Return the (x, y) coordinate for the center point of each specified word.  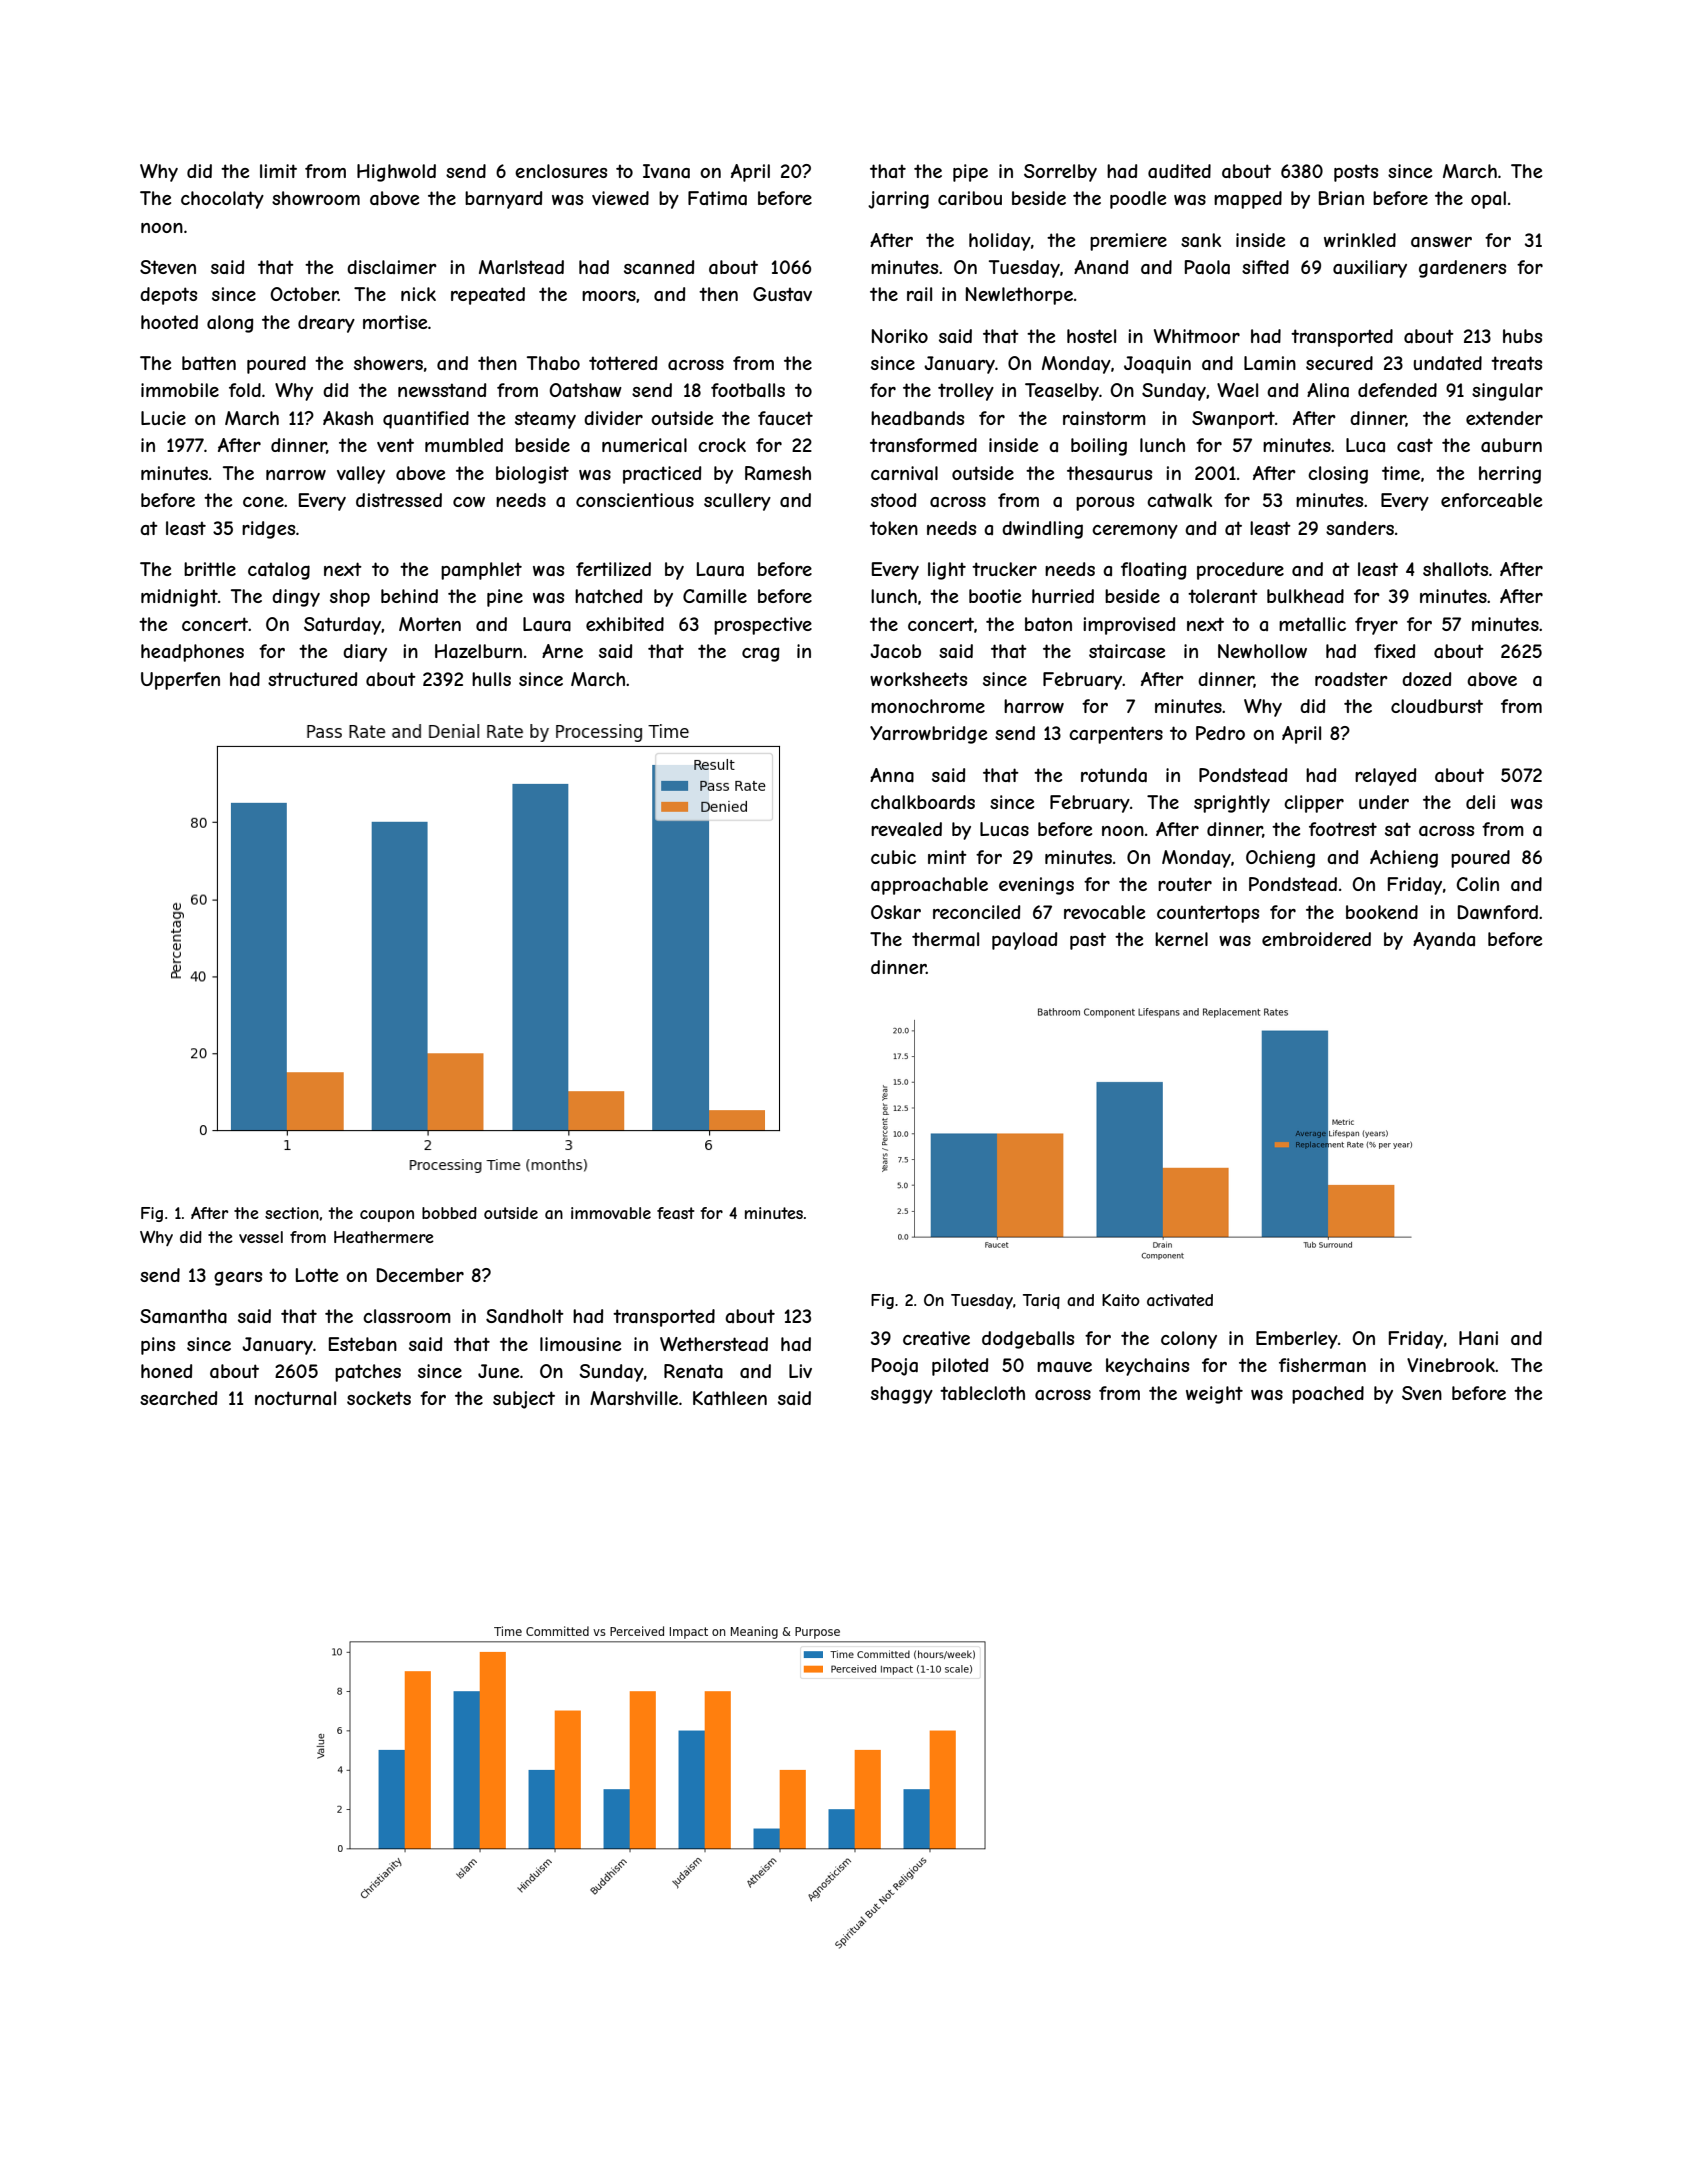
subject (524, 1400)
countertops (1208, 914)
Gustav (782, 294)
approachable (929, 886)
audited (1179, 171)
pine (505, 598)
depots (168, 296)
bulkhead (1305, 596)
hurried (1063, 596)
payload (1024, 941)
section (292, 1213)
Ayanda (1444, 941)
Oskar (896, 912)
